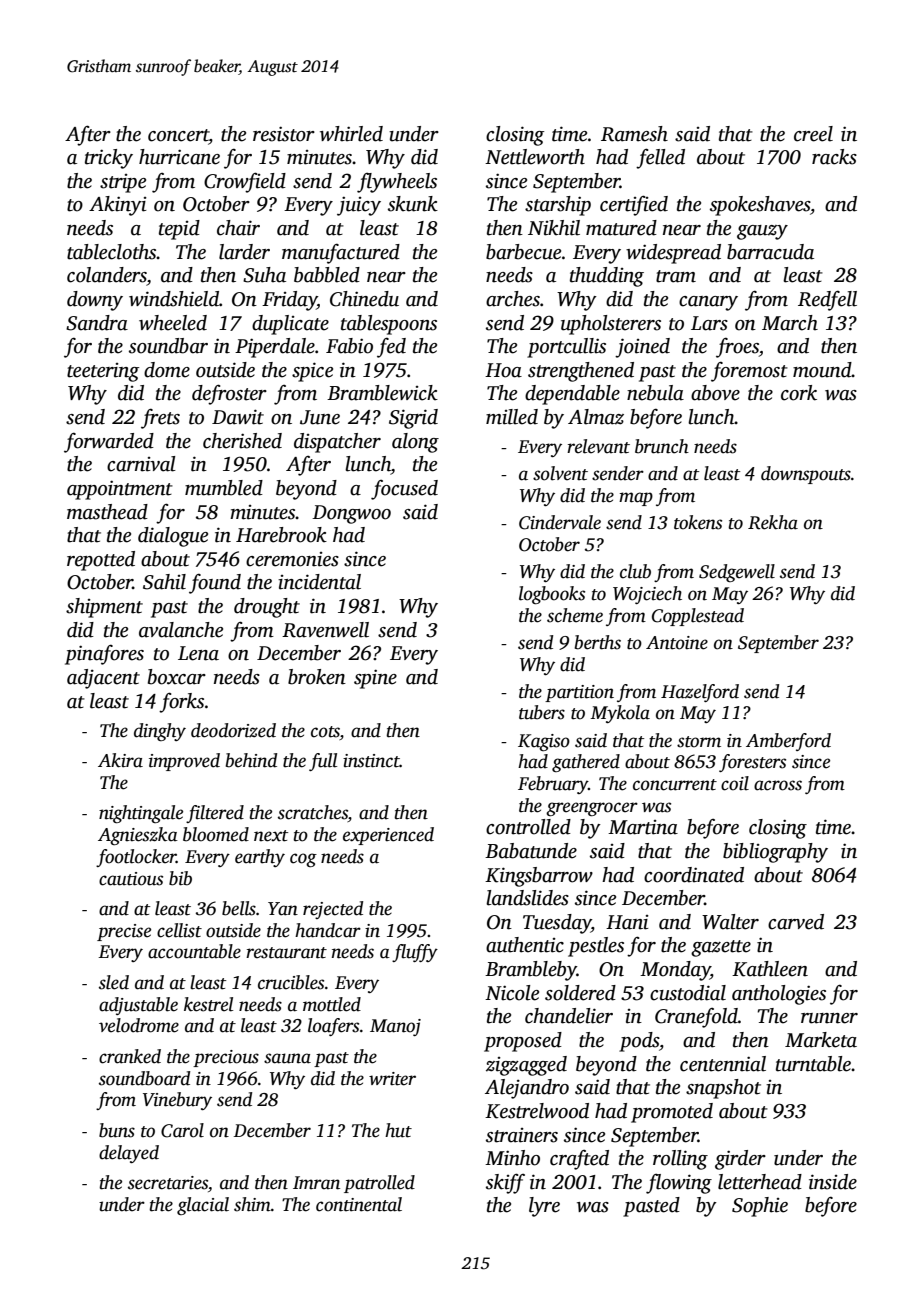 This page has width=924, height=1311. Describe the element at coordinates (168, 1183) in the page. I see `secretaries` at that location.
